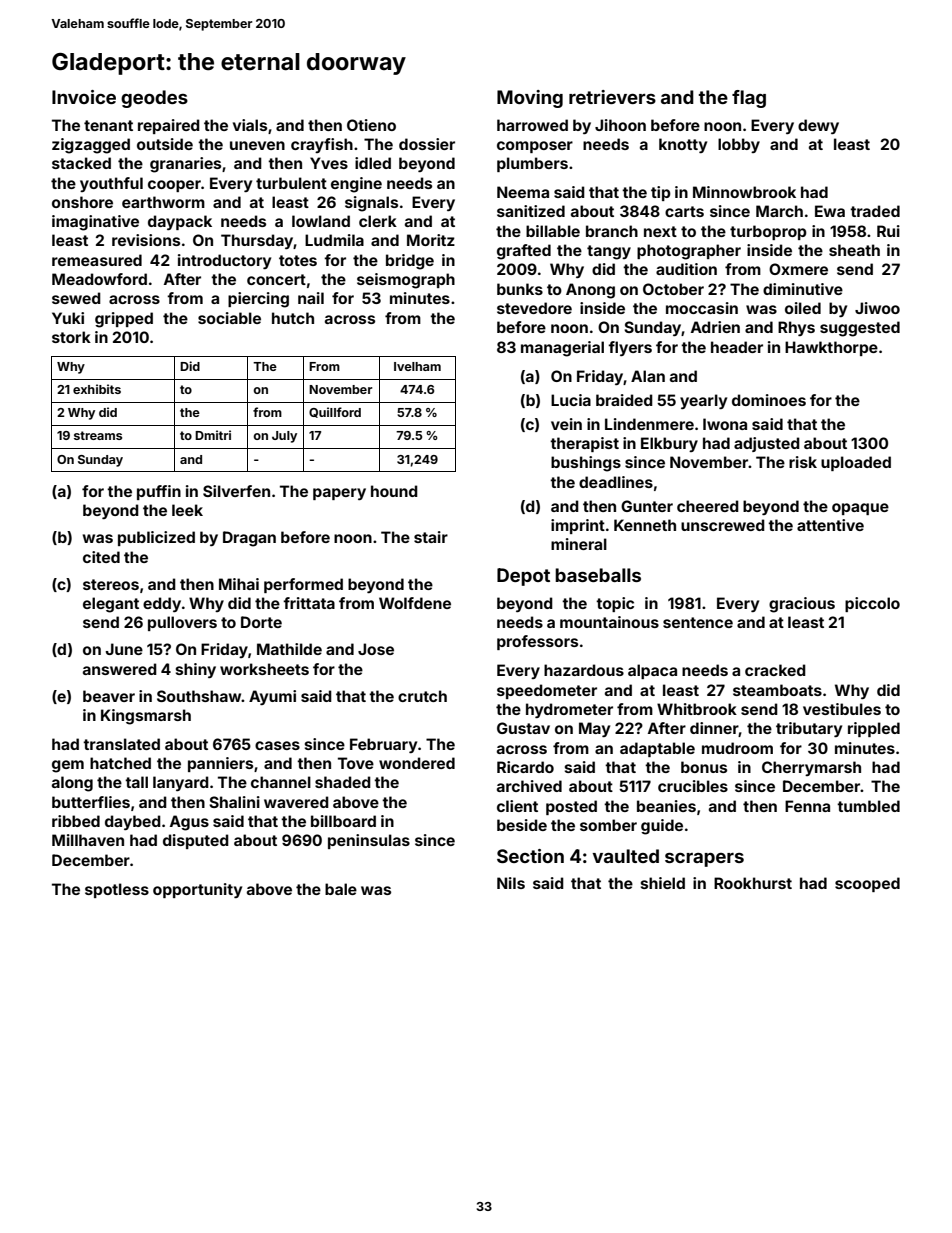 The width and height of the screenshot is (952, 1233). What do you see at coordinates (769, 400) in the screenshot?
I see `dominoes` at bounding box center [769, 400].
